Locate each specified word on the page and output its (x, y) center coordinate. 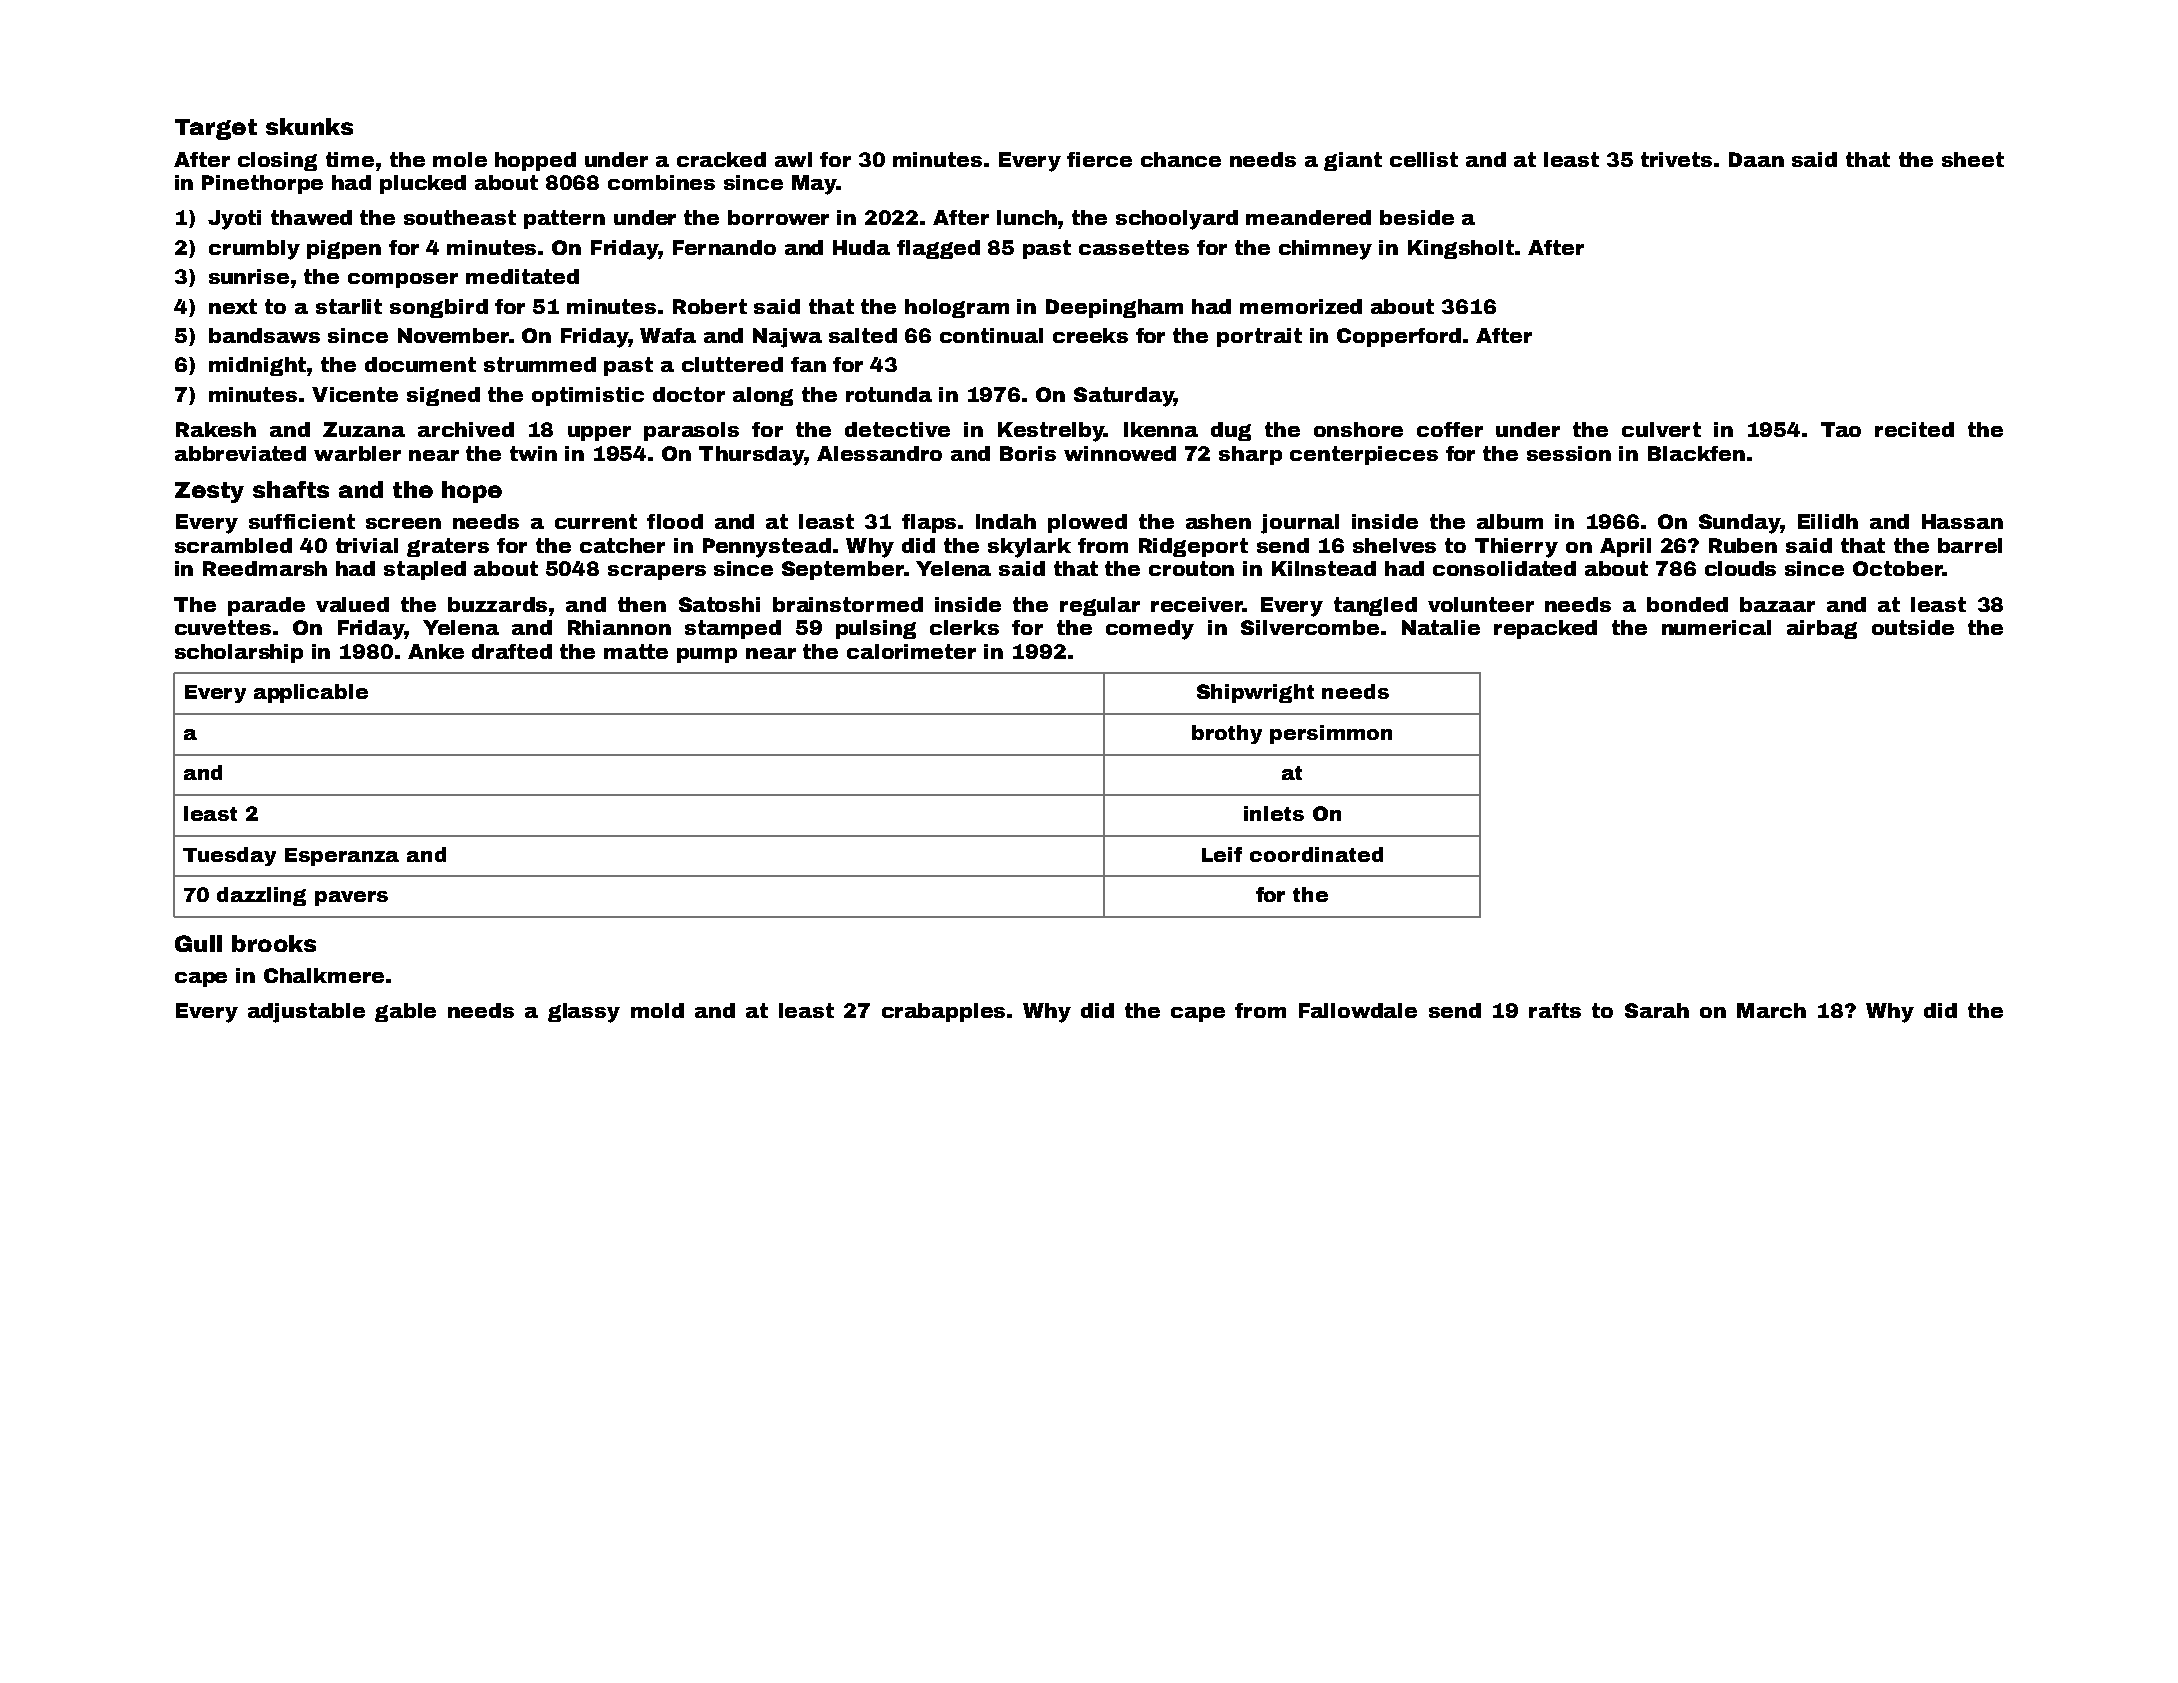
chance (1181, 159)
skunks (309, 126)
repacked (1545, 629)
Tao (1841, 429)
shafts (291, 489)
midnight (257, 366)
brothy (1227, 734)
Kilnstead (1324, 568)
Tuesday (229, 856)
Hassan (1962, 521)
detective (897, 429)
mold (657, 1010)
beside (1417, 217)
